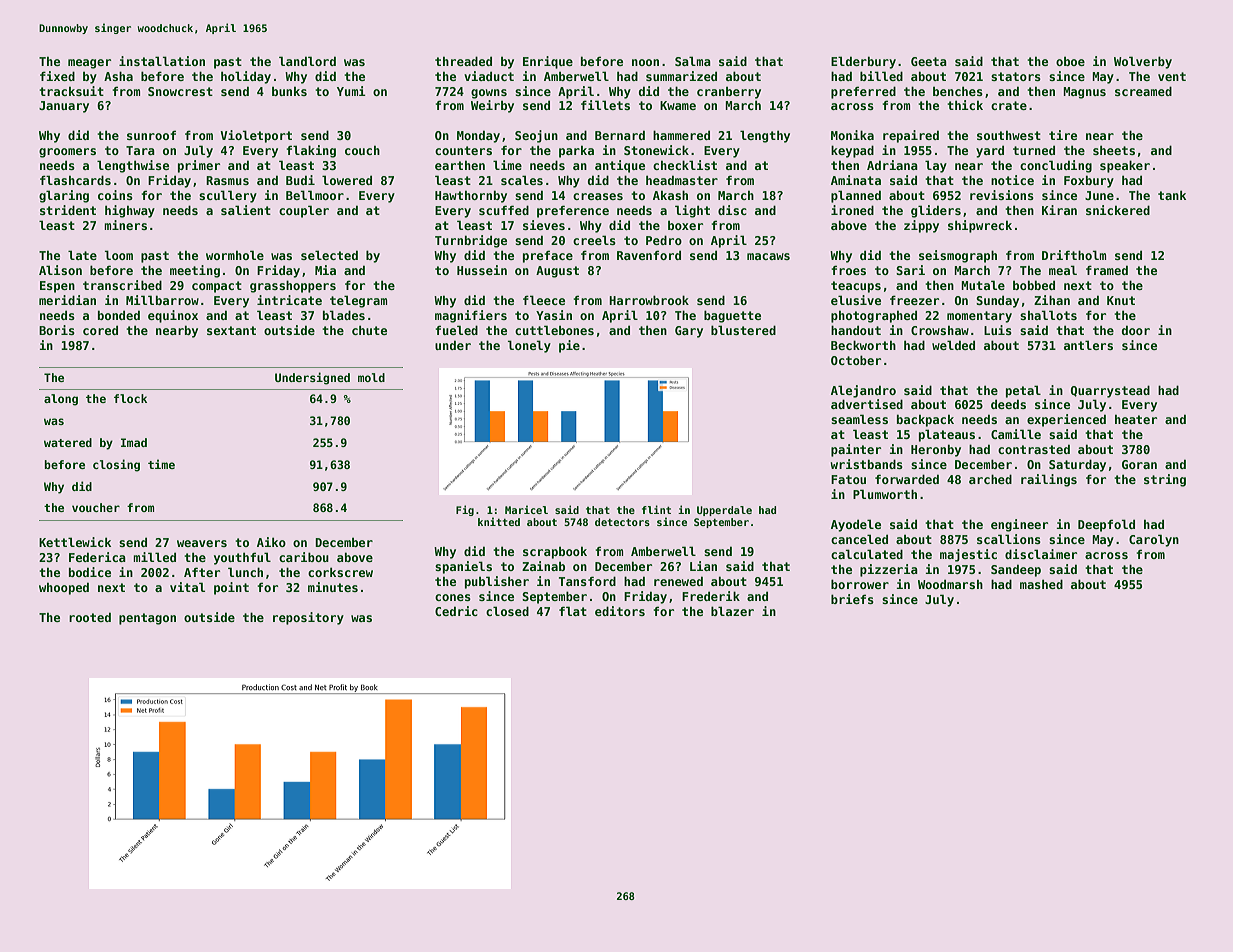  What do you see at coordinates (333, 587) in the screenshot?
I see `minutes` at bounding box center [333, 587].
